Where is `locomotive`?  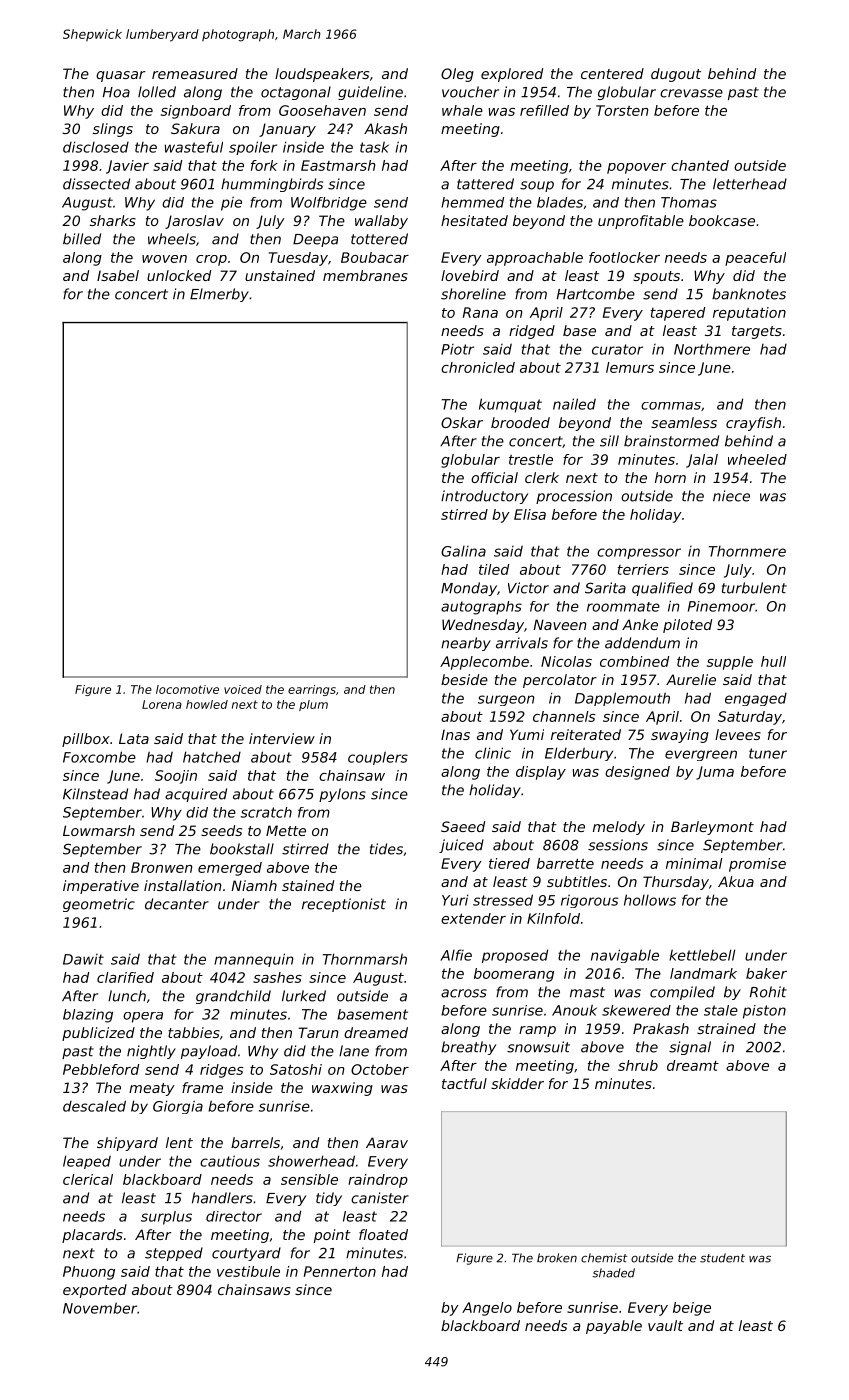
locomotive is located at coordinates (187, 689).
